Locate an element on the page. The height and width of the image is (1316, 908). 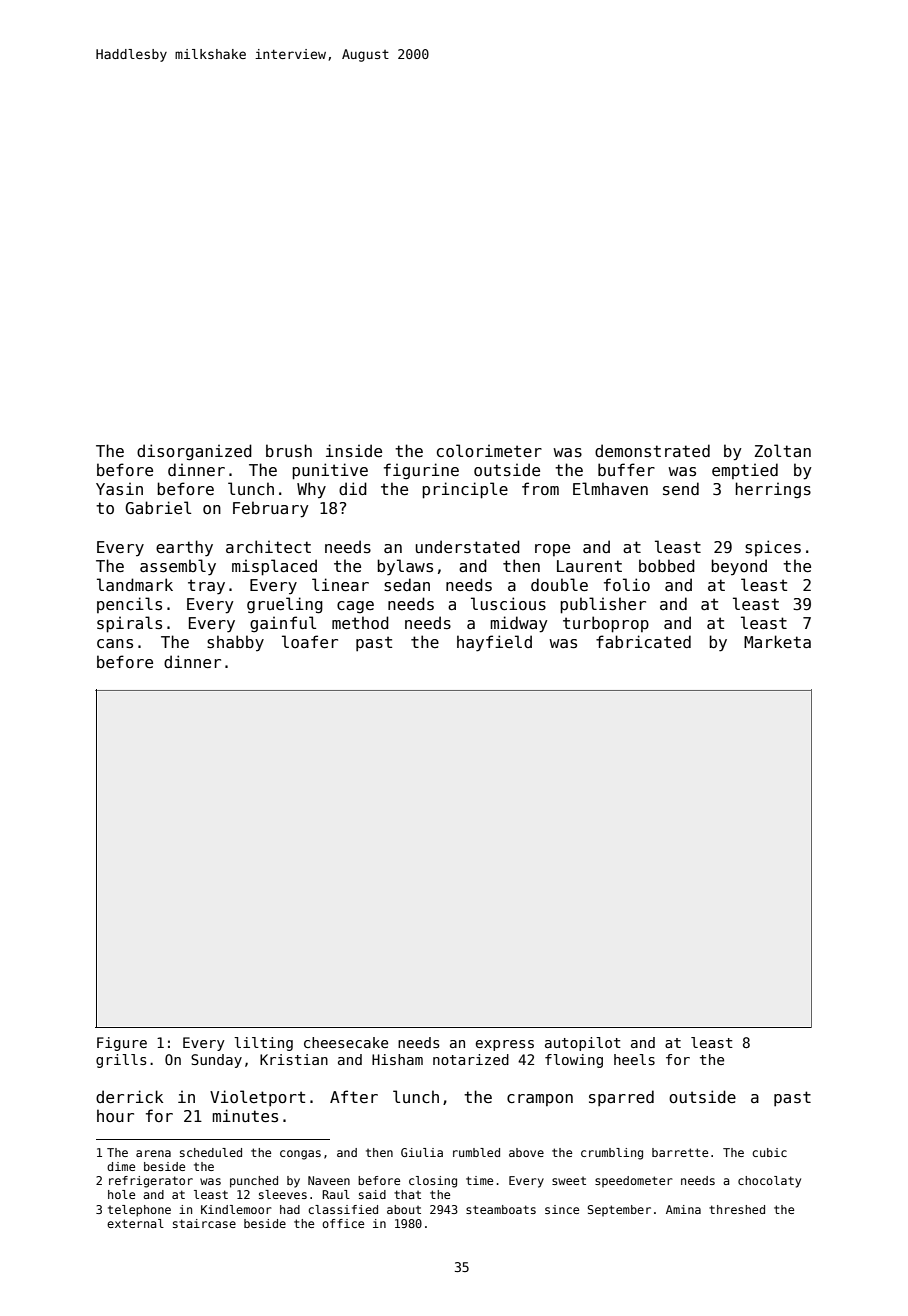
from is located at coordinates (540, 488).
